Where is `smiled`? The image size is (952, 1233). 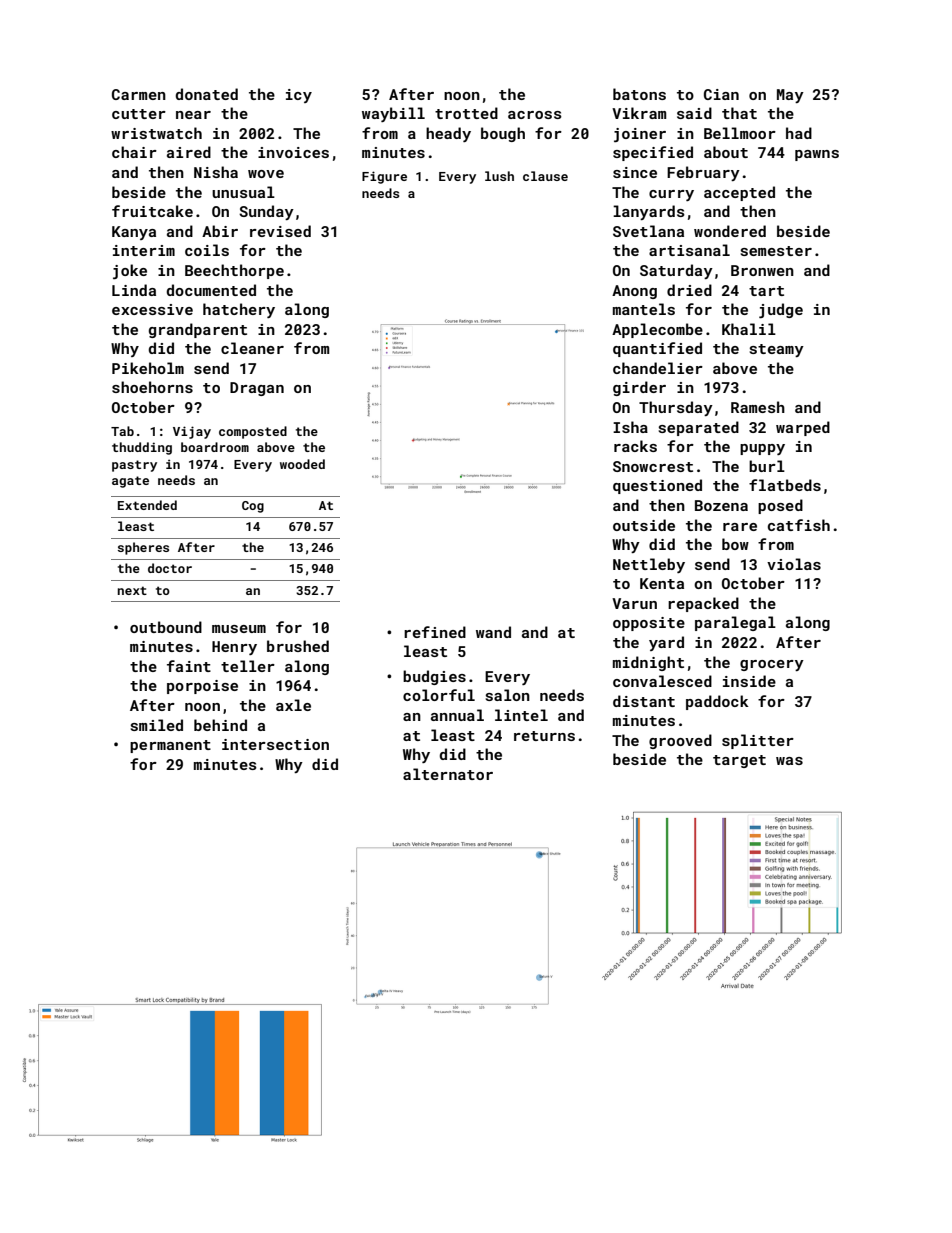 smiled is located at coordinates (157, 725).
